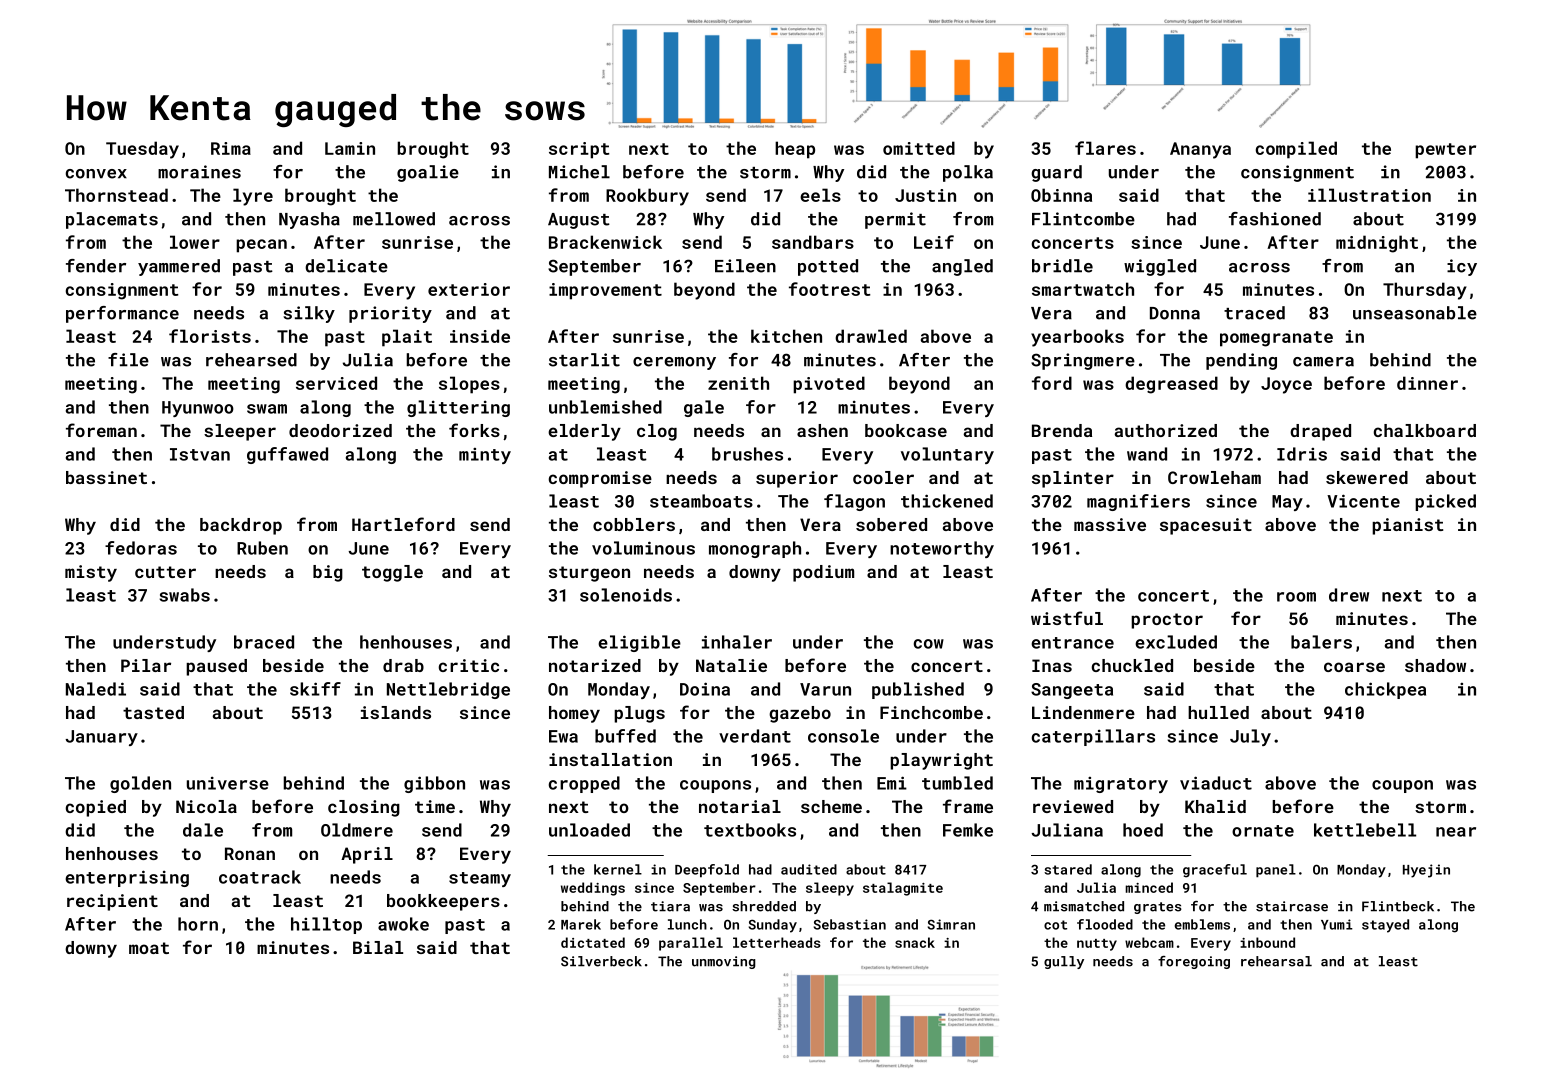  Describe the element at coordinates (795, 150) in the image. I see `heap` at that location.
